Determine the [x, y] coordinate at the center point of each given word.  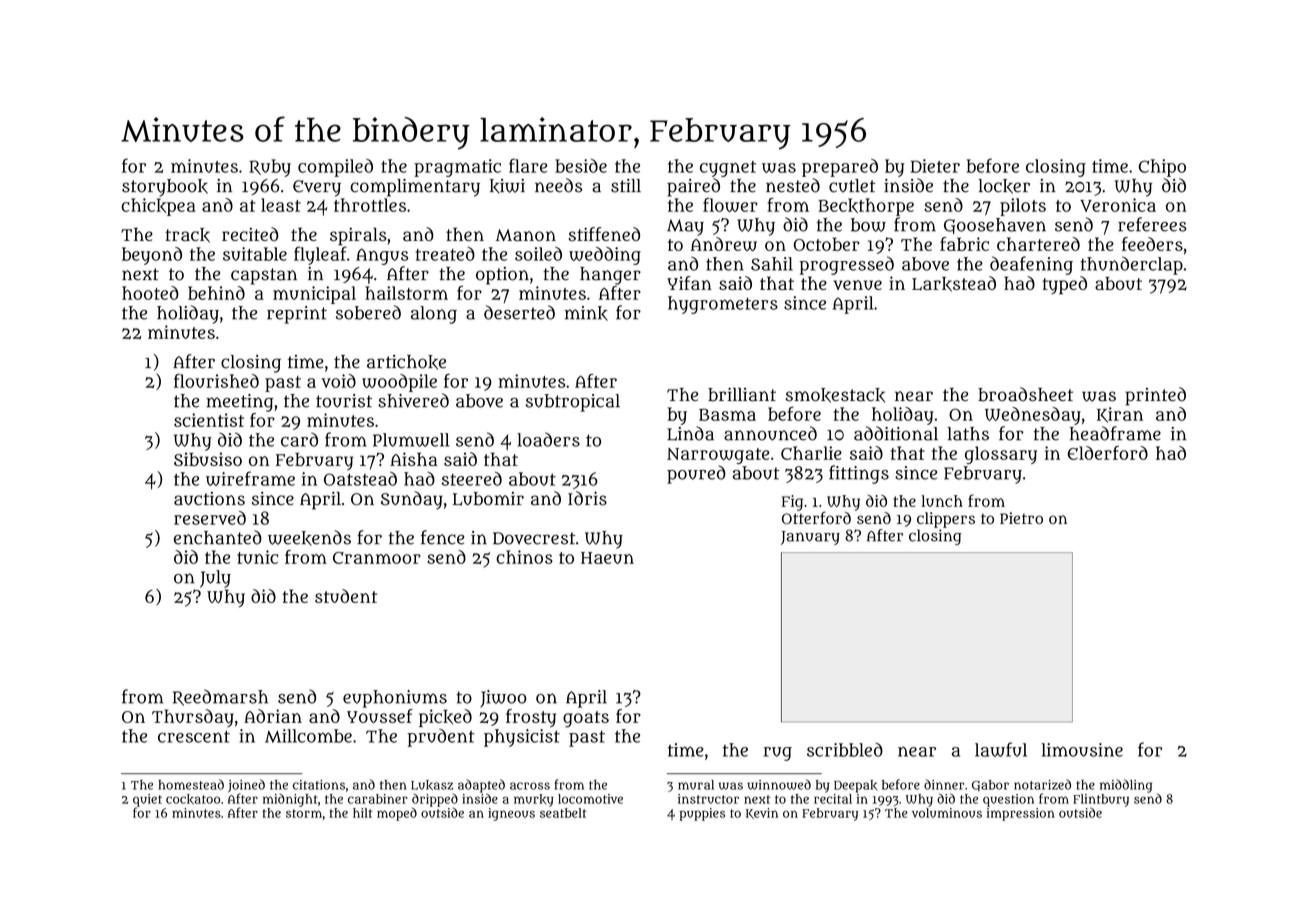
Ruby [270, 168]
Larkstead [954, 284]
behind [216, 293]
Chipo [1162, 168]
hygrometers [723, 305]
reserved [210, 518]
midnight [290, 800]
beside [581, 166]
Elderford [1108, 453]
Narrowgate [718, 456]
